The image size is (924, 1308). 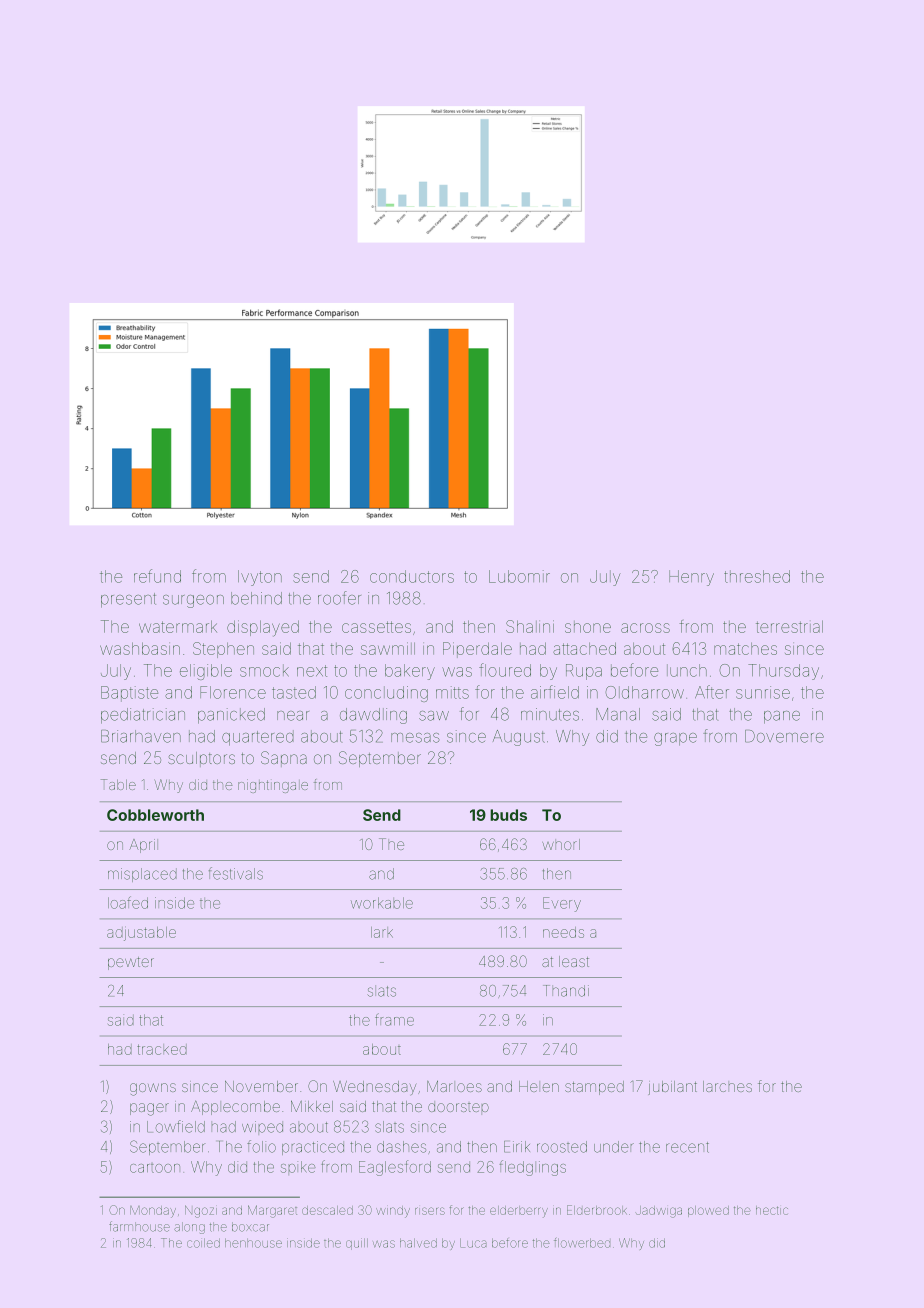 I want to click on Helen, so click(x=539, y=1086).
